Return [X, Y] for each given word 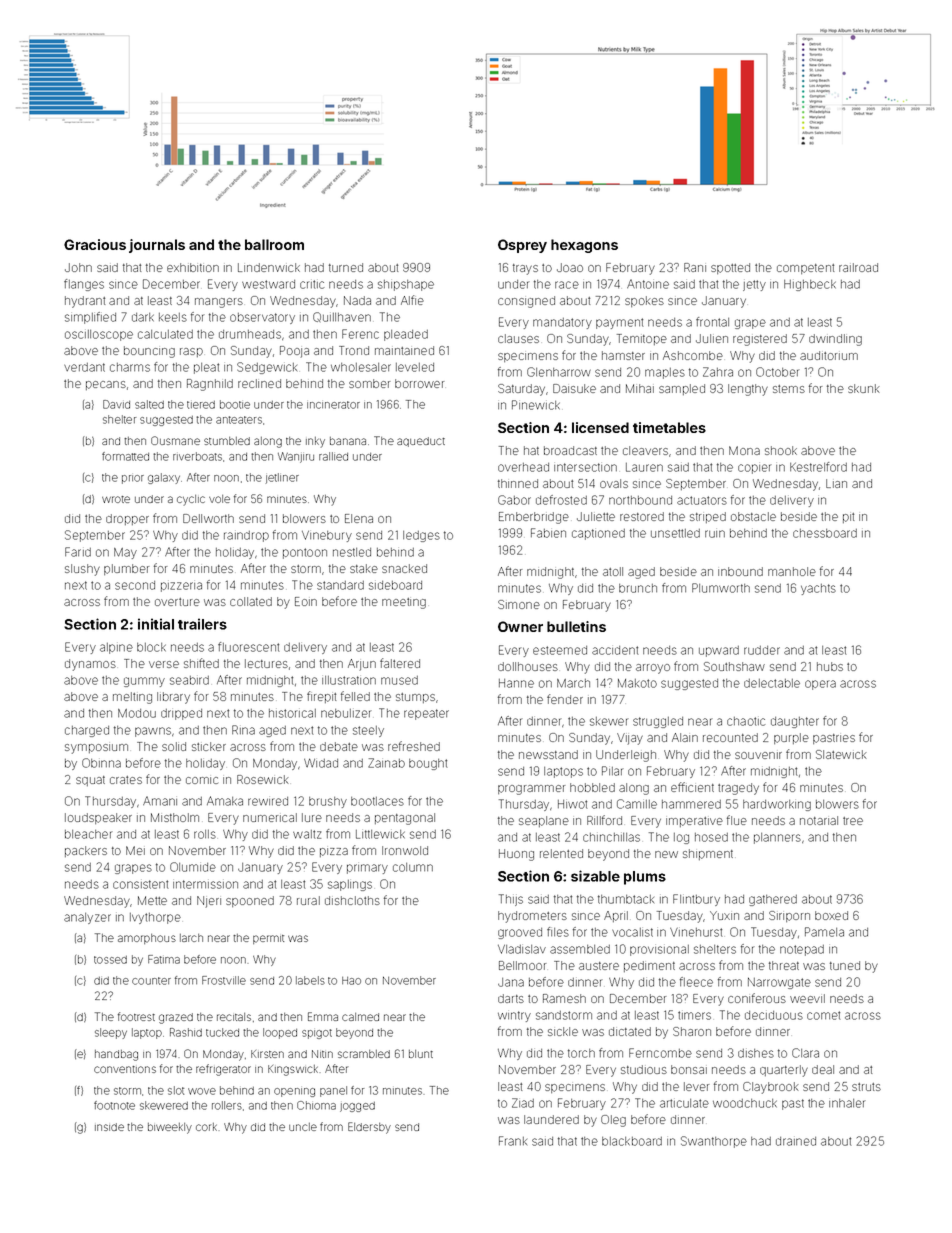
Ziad [523, 1103]
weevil [807, 998]
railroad [858, 267]
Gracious [95, 244]
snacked [404, 568]
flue [737, 820]
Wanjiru [296, 457]
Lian [836, 483]
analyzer [87, 918]
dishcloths [352, 900]
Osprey [522, 246]
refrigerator [223, 1070]
